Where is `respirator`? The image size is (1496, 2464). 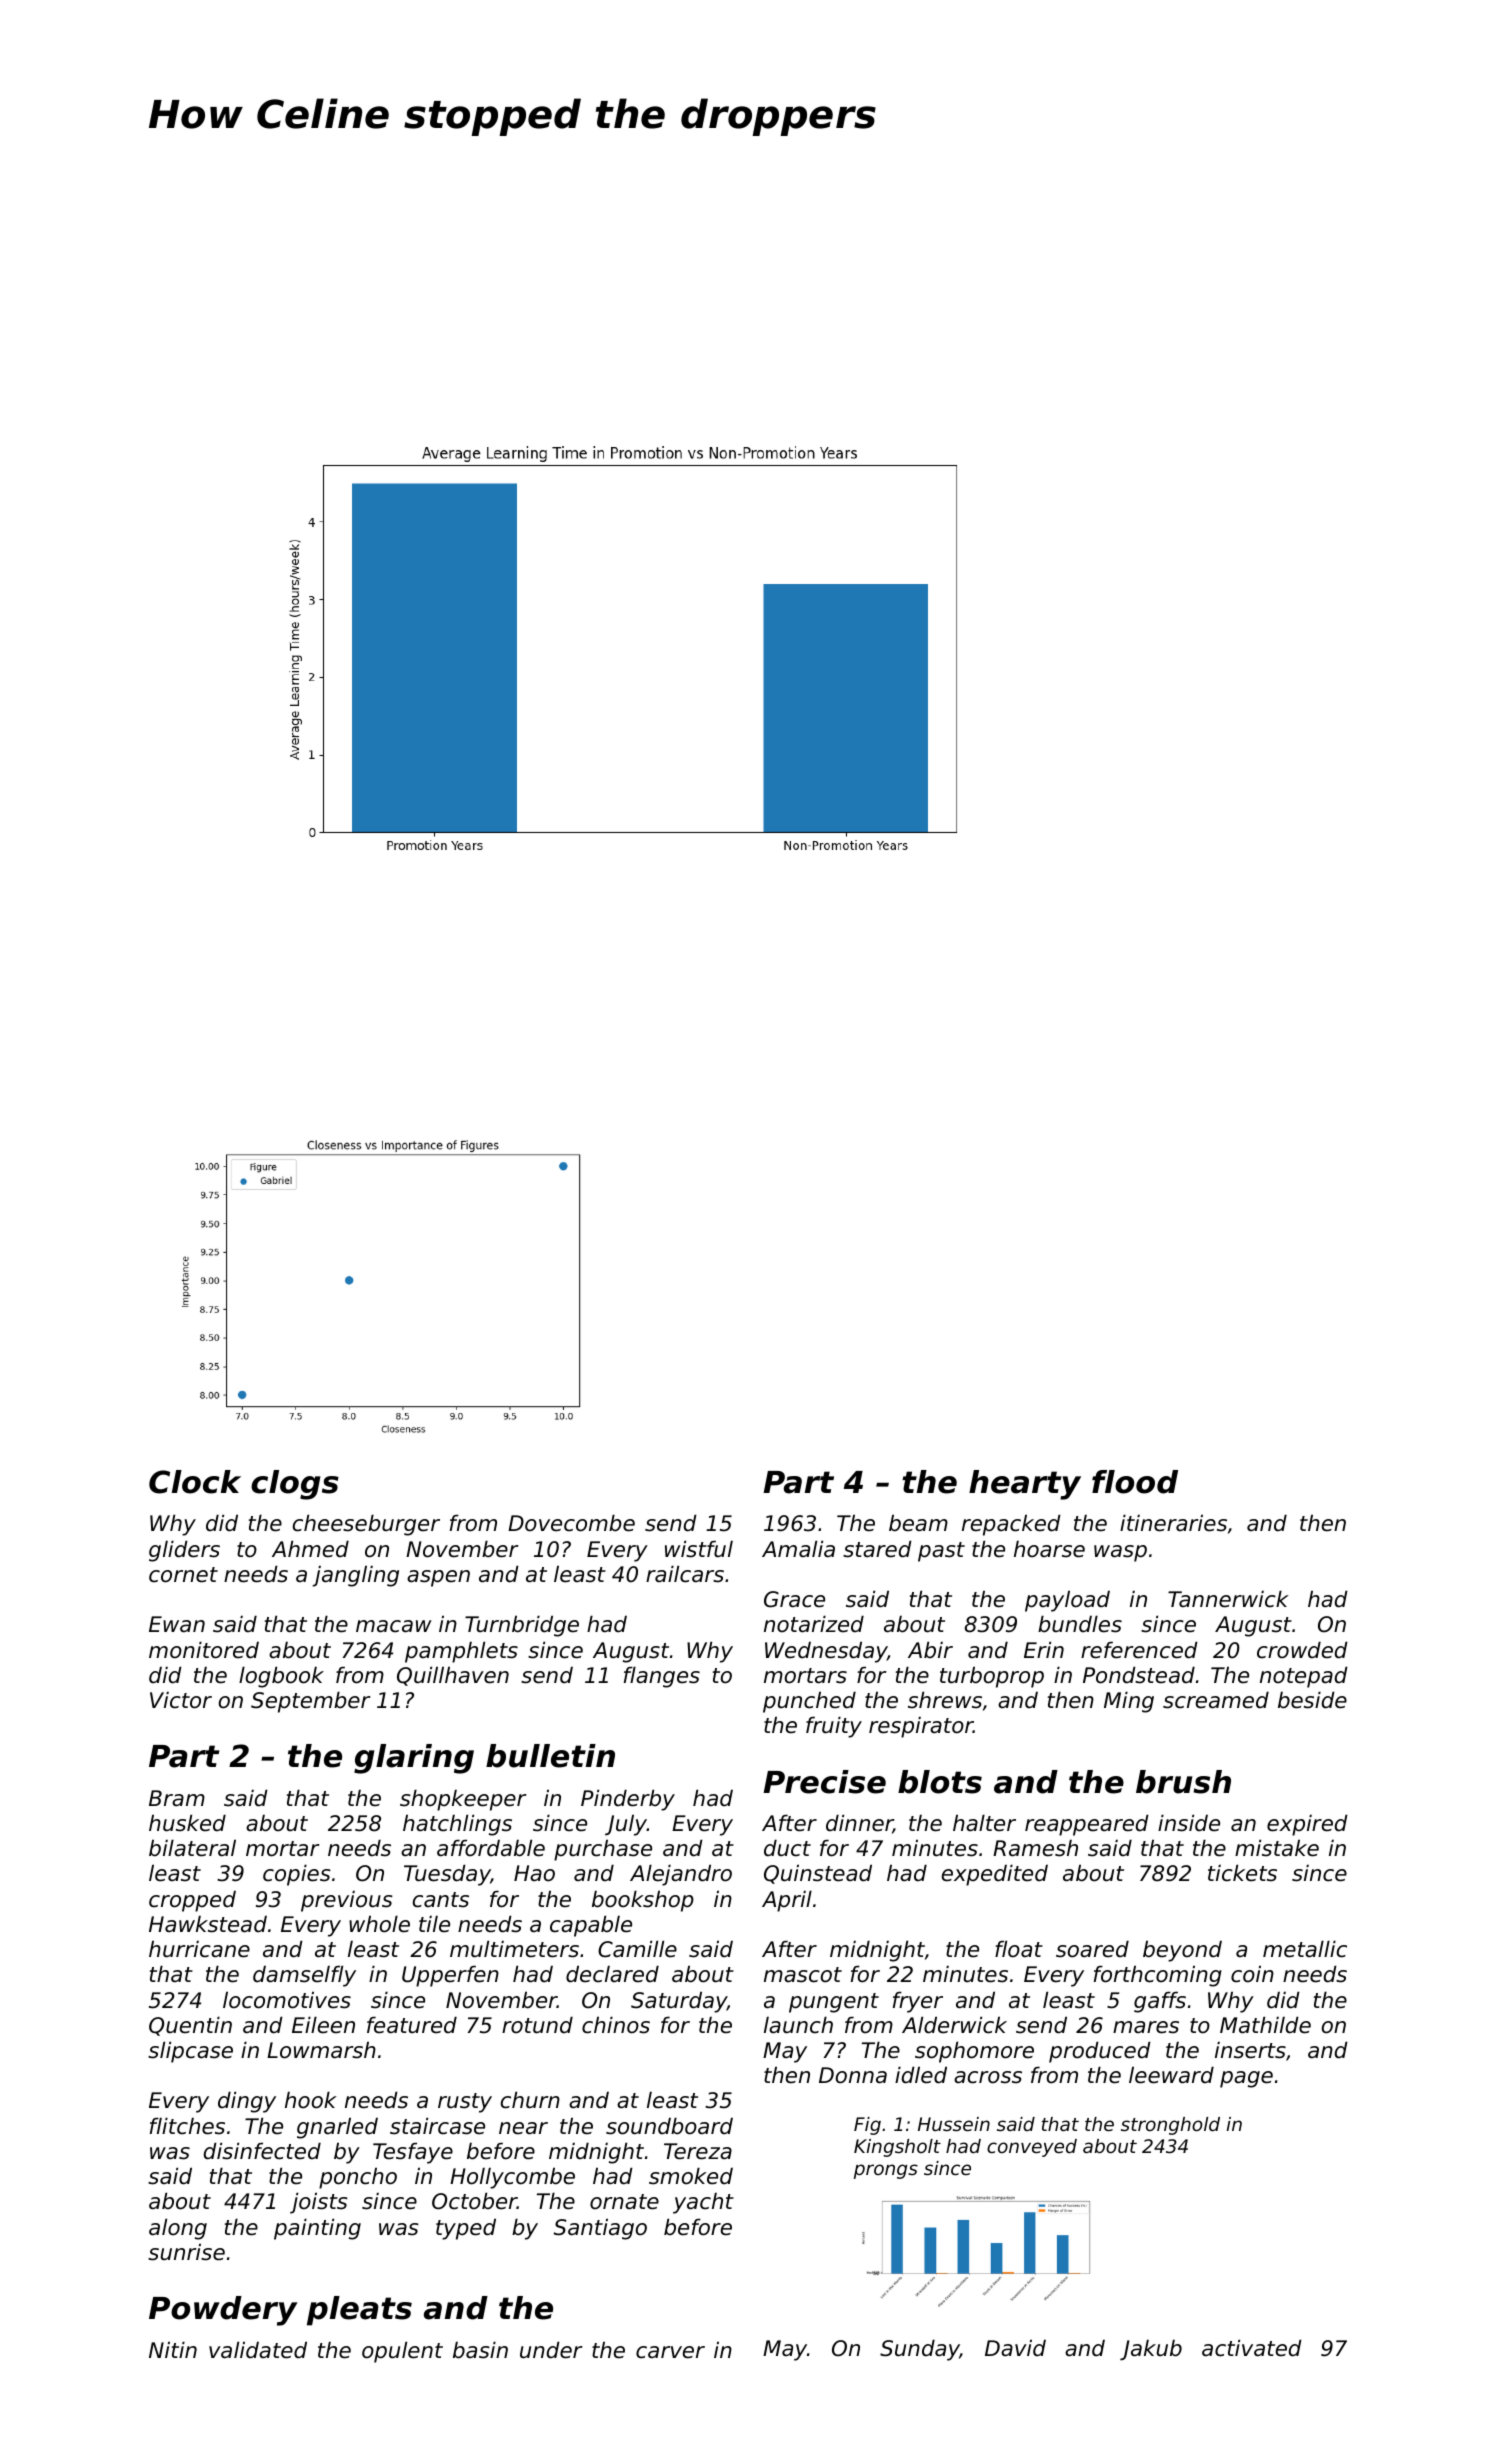 respirator is located at coordinates (921, 1727).
